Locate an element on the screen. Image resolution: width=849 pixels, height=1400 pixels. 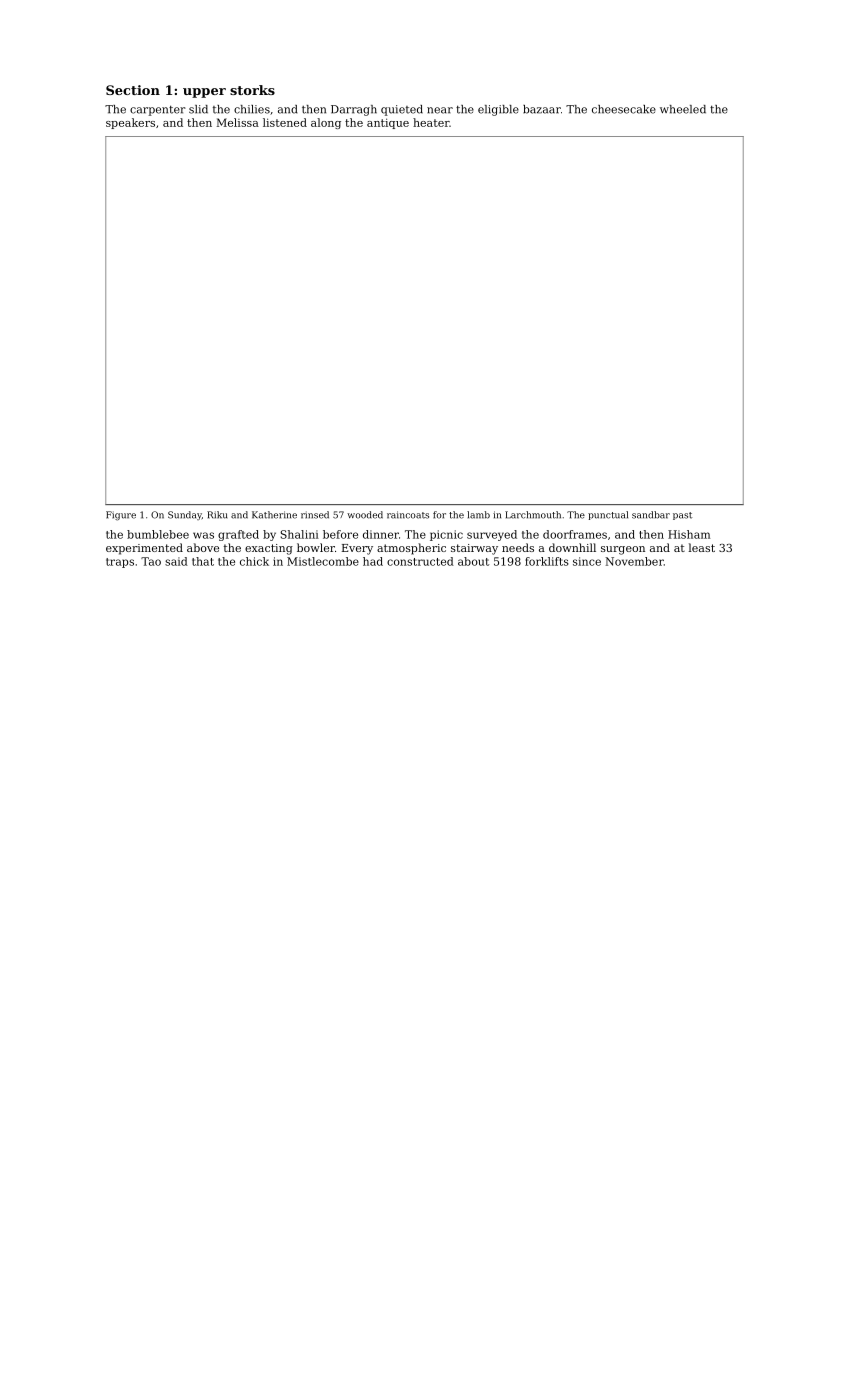
sandbar is located at coordinates (651, 515).
